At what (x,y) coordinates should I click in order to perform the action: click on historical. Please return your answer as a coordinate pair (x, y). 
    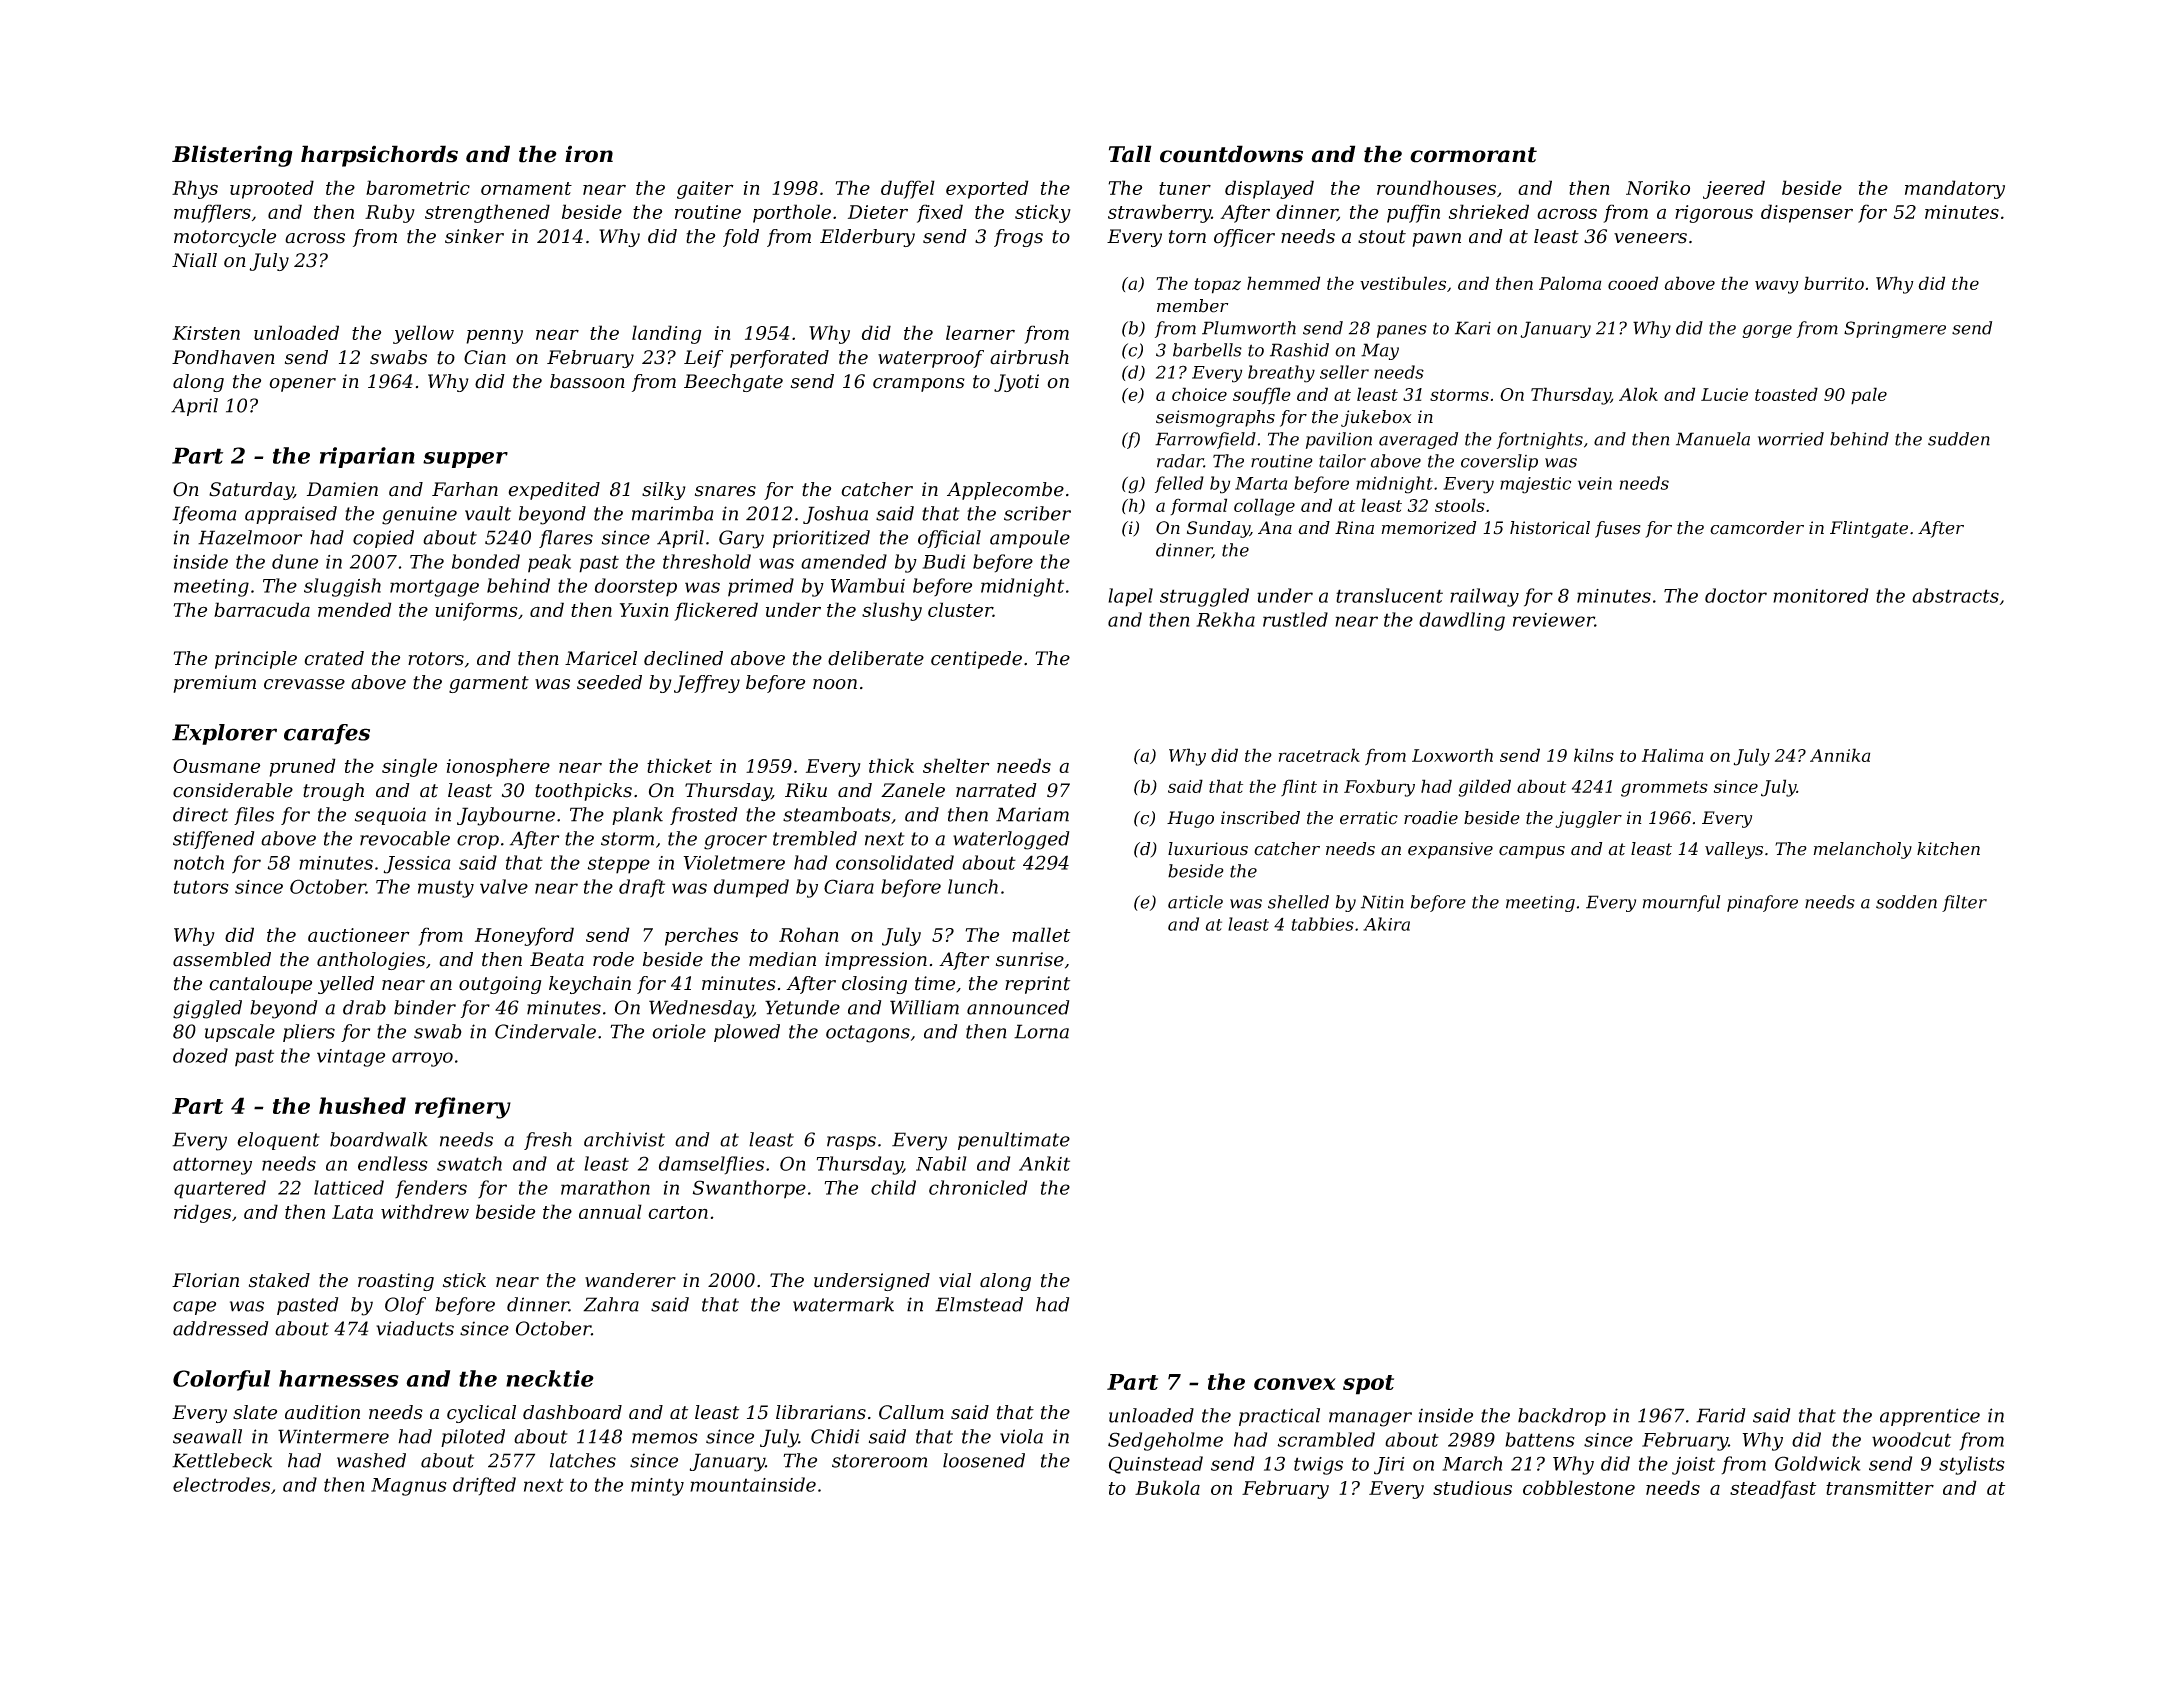
    Looking at the image, I should click on (1550, 528).
